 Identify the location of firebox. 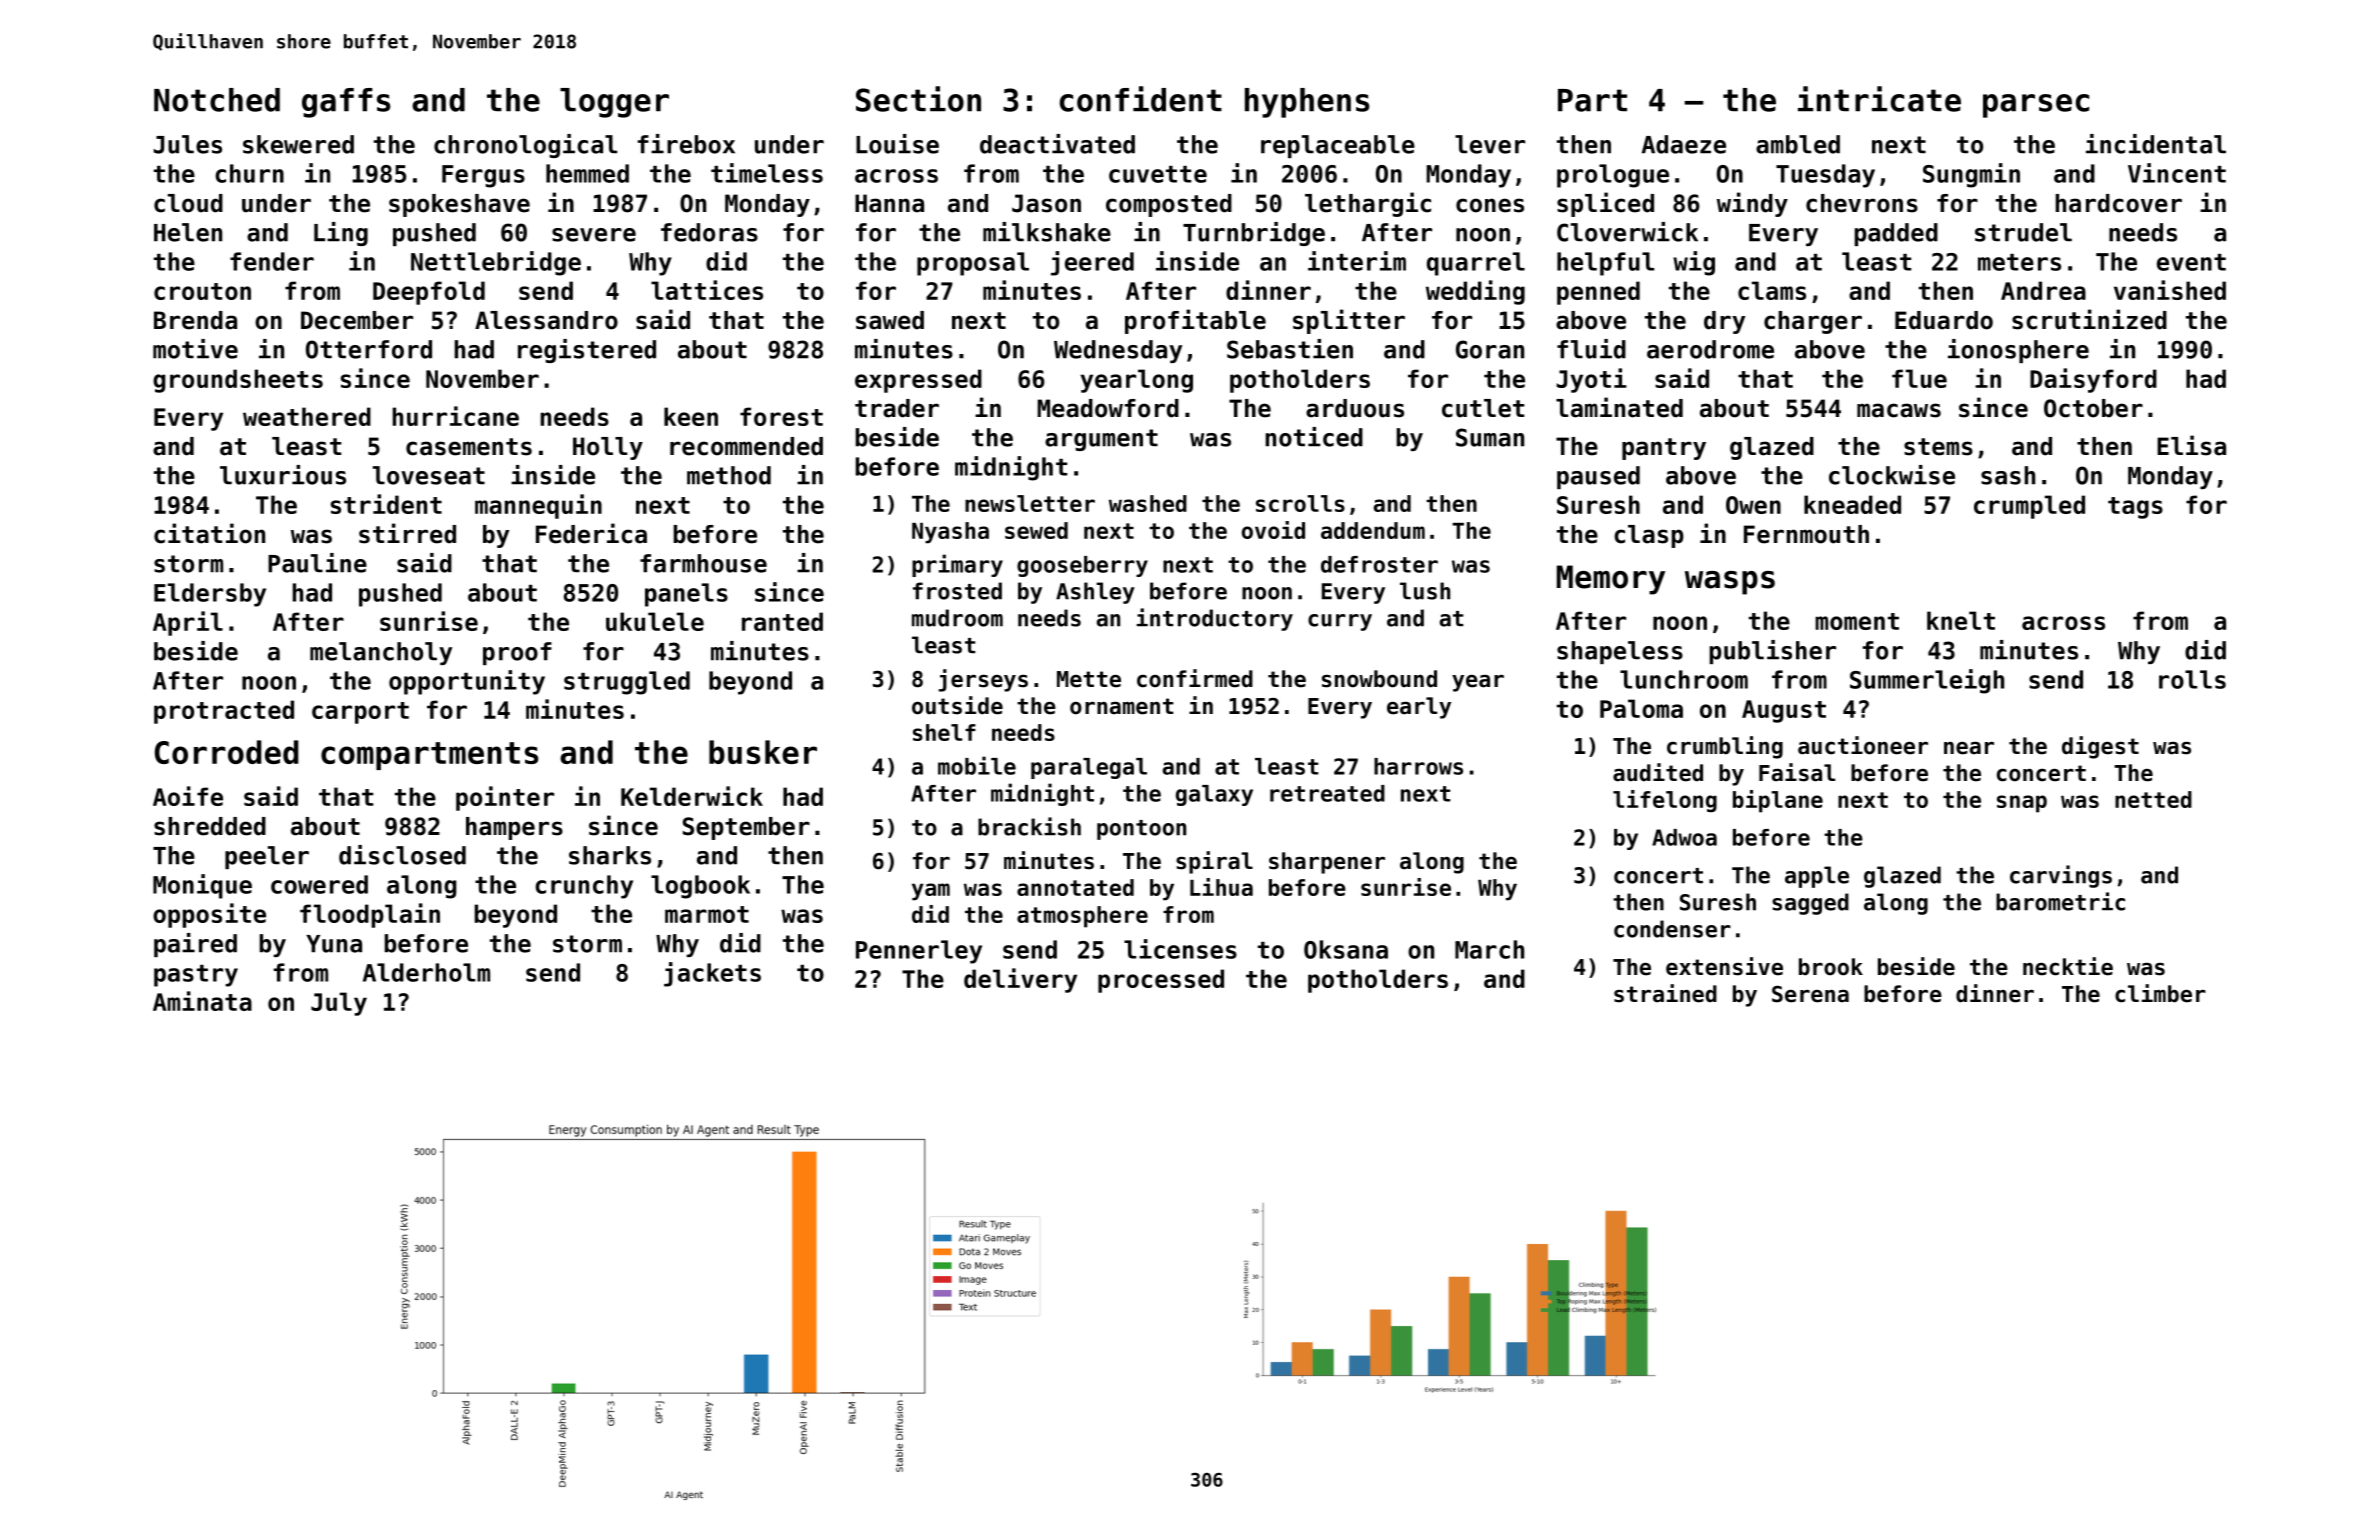
(686, 144).
